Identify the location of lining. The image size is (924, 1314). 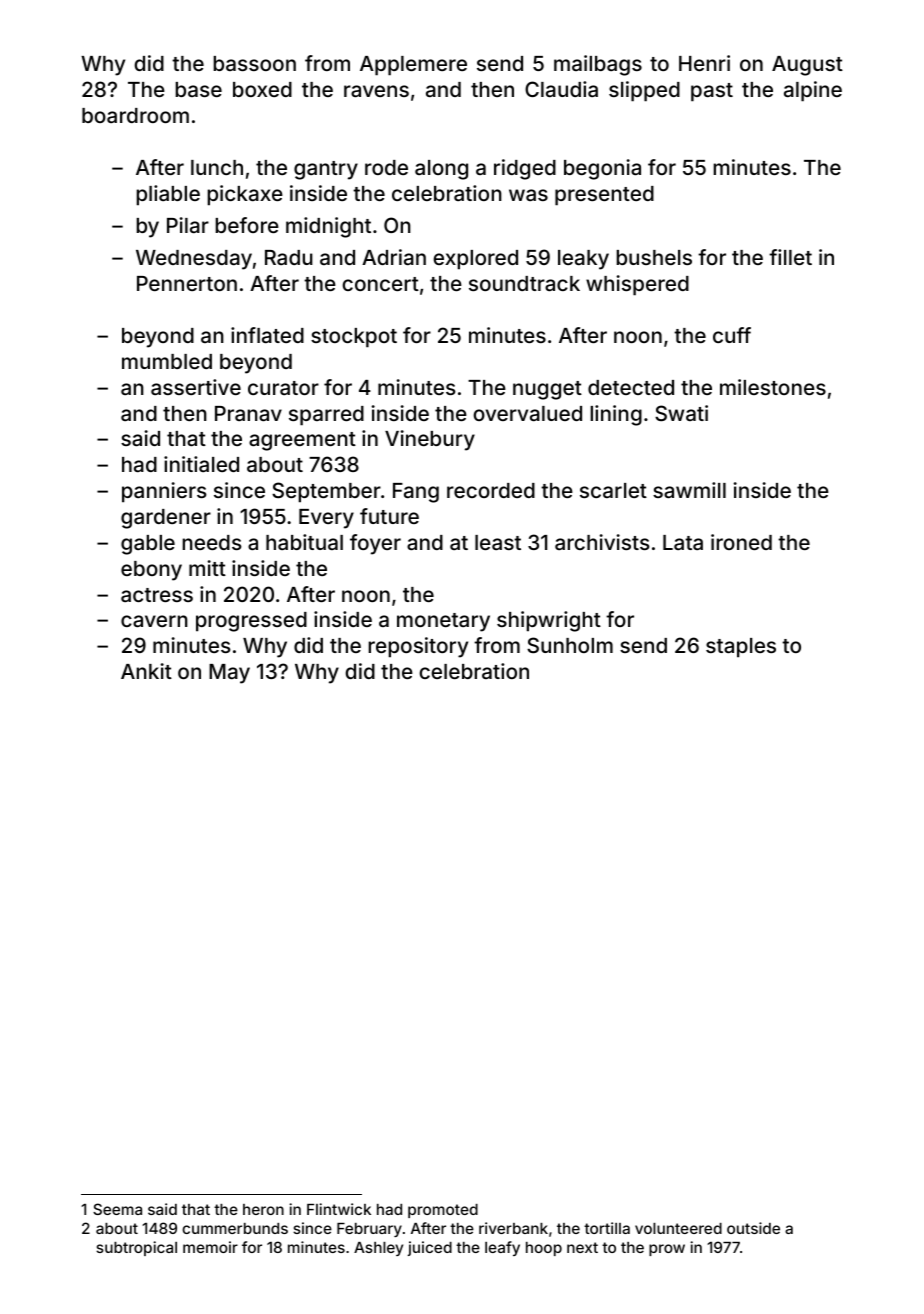
(616, 415).
